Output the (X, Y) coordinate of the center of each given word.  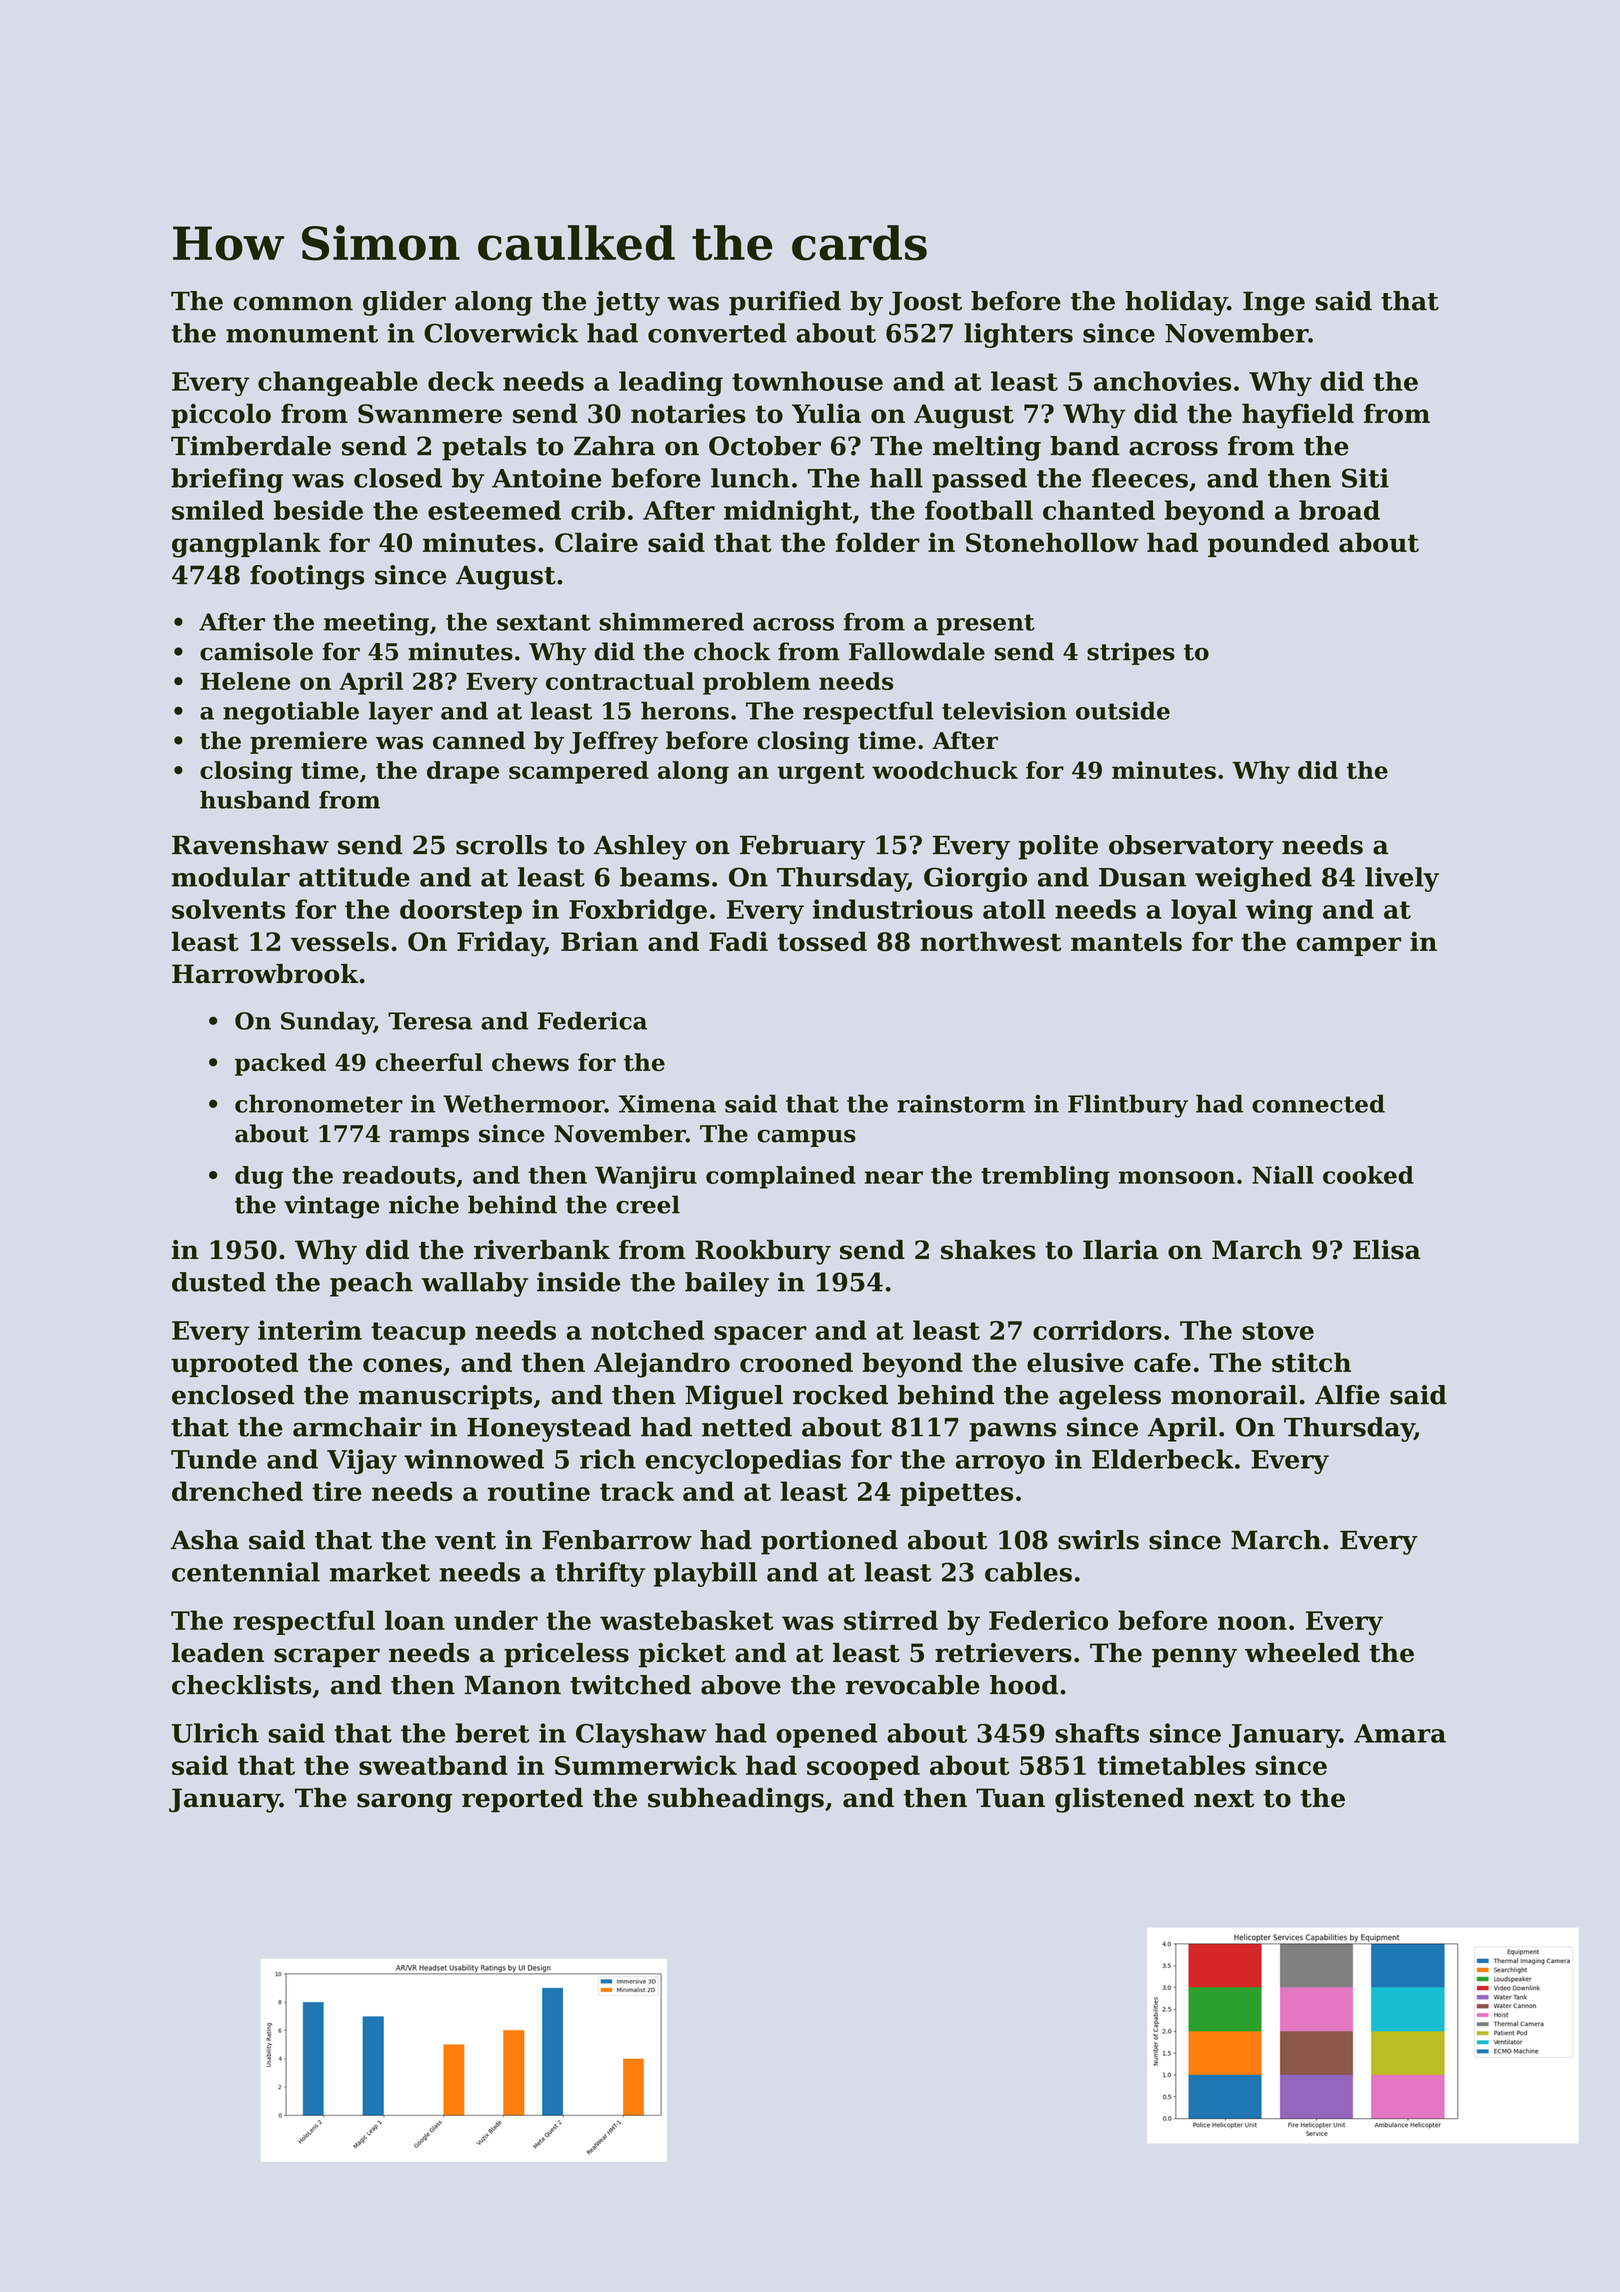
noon (1252, 1623)
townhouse (807, 381)
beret (493, 1733)
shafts (1097, 1733)
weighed (1253, 879)
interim (310, 1330)
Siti (1365, 478)
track (637, 1491)
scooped (863, 1767)
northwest (991, 941)
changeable (338, 383)
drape (463, 772)
